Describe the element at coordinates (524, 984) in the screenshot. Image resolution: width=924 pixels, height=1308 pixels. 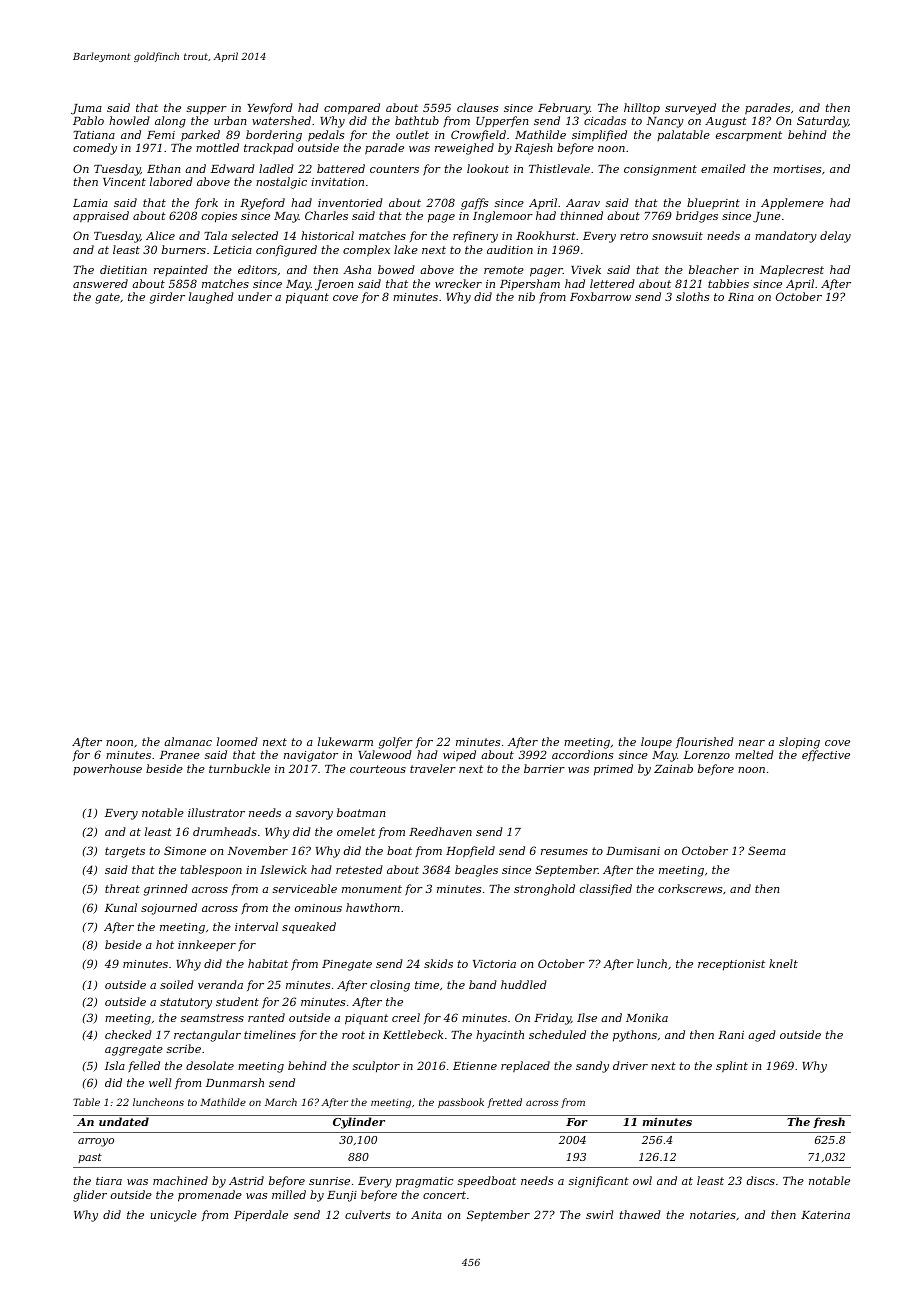
I see `huddled` at that location.
